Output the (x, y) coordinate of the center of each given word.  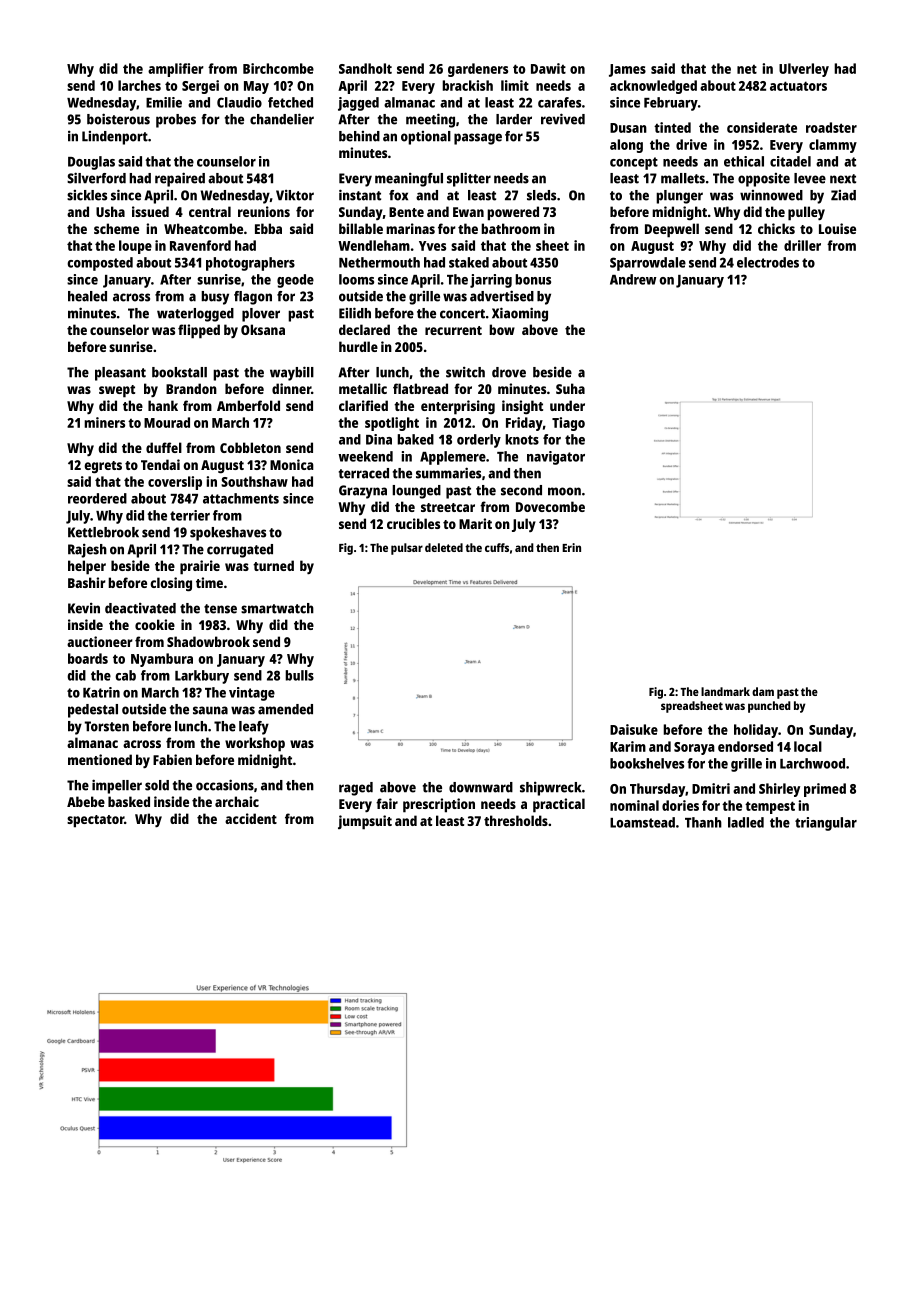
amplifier (176, 70)
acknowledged (653, 87)
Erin (571, 547)
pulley (806, 213)
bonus (533, 279)
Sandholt (365, 68)
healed (87, 296)
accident (251, 818)
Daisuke (634, 729)
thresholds (516, 820)
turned (273, 565)
